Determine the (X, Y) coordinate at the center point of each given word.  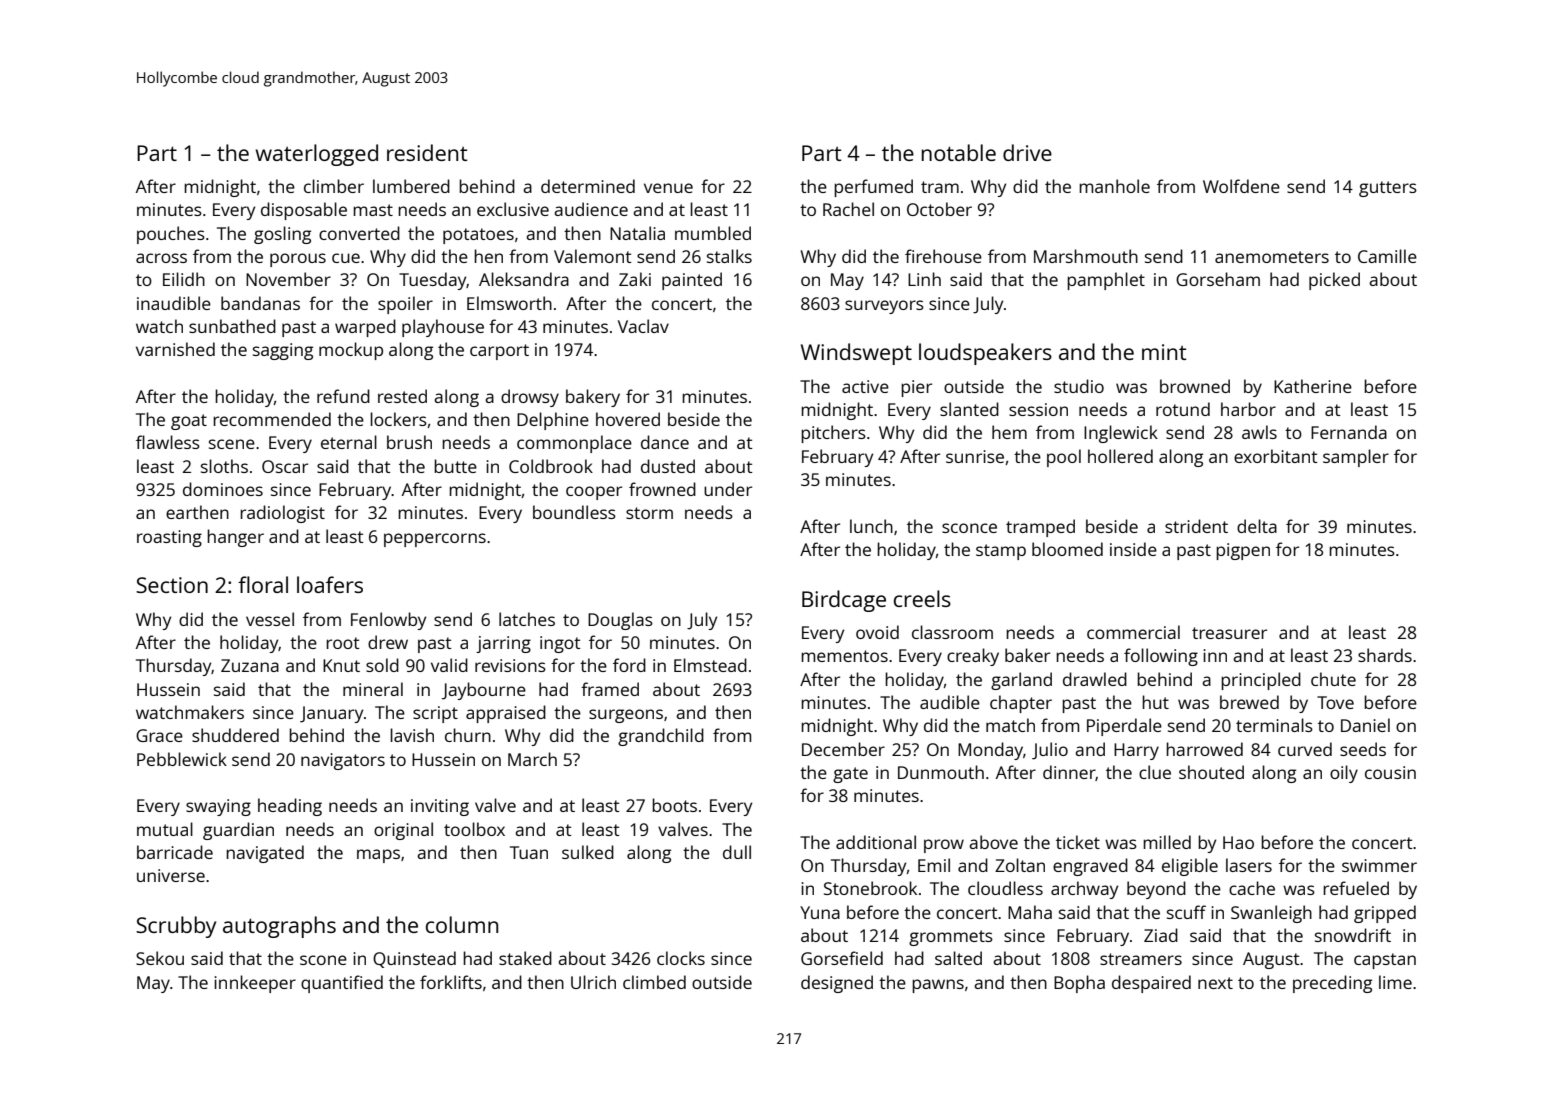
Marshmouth (1086, 256)
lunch (871, 526)
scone (323, 960)
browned (1195, 386)
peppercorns (435, 540)
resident (427, 152)
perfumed (873, 188)
